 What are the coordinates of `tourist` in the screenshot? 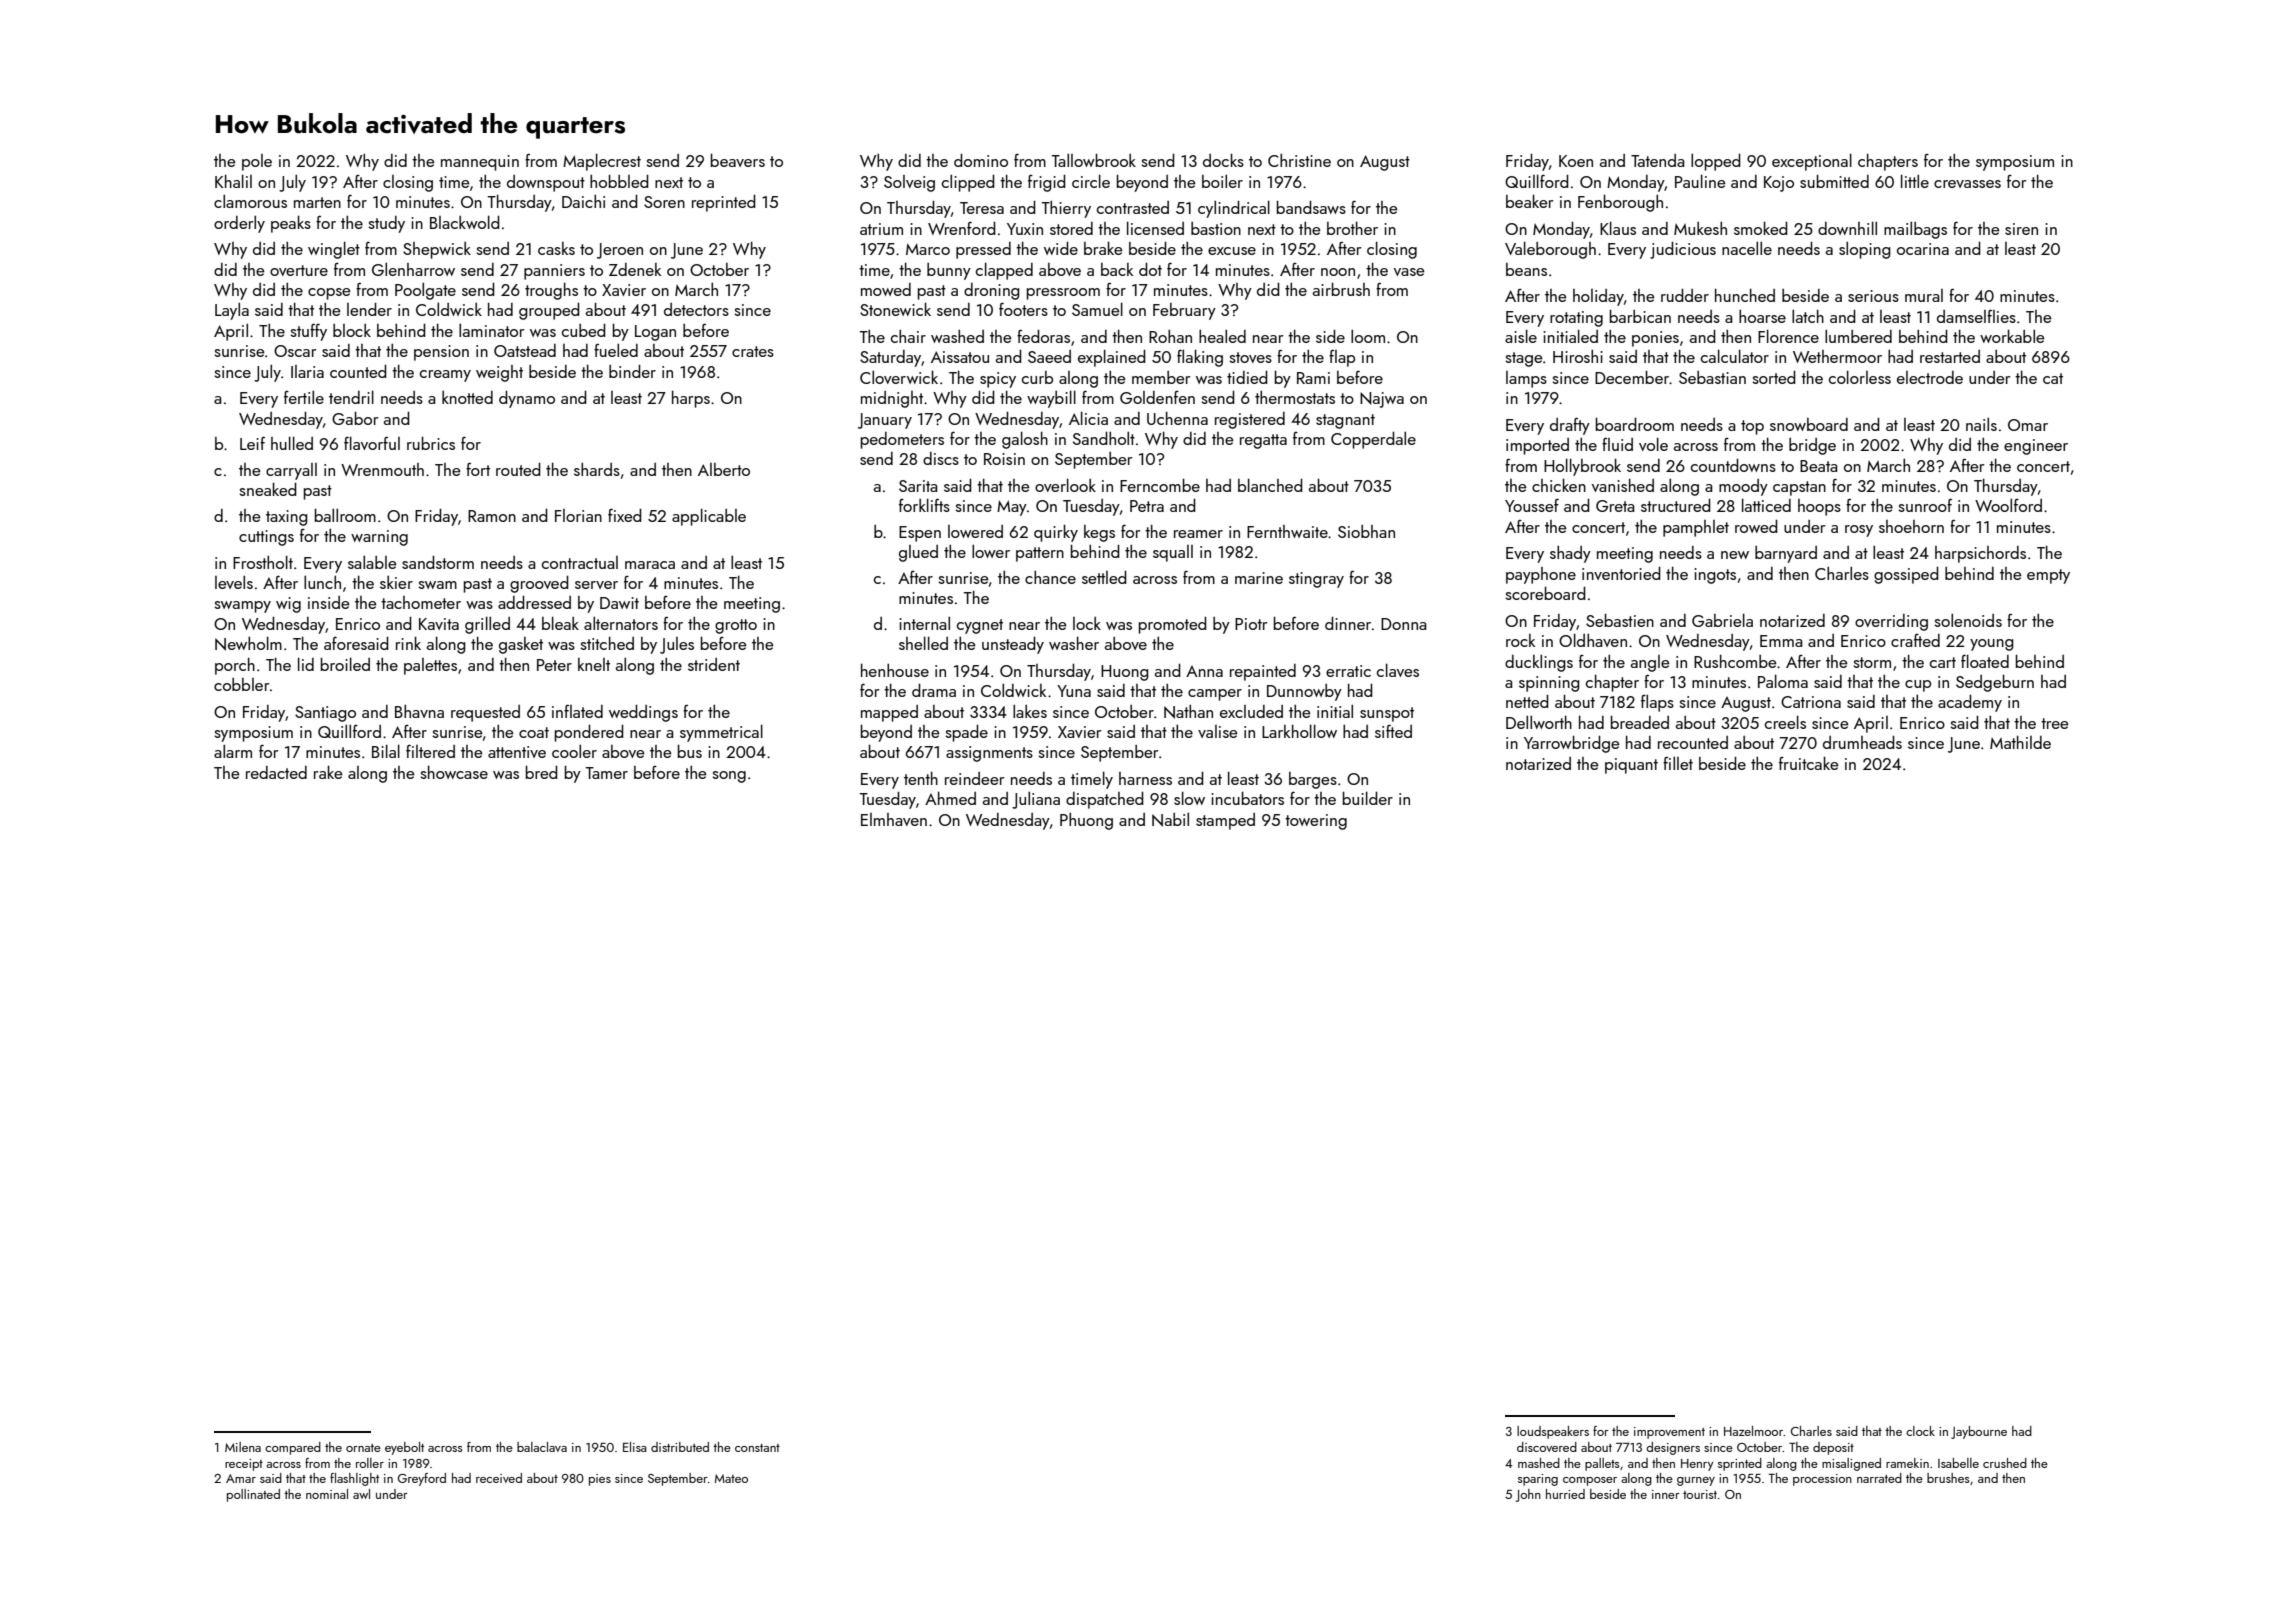 It's located at (1700, 1494).
